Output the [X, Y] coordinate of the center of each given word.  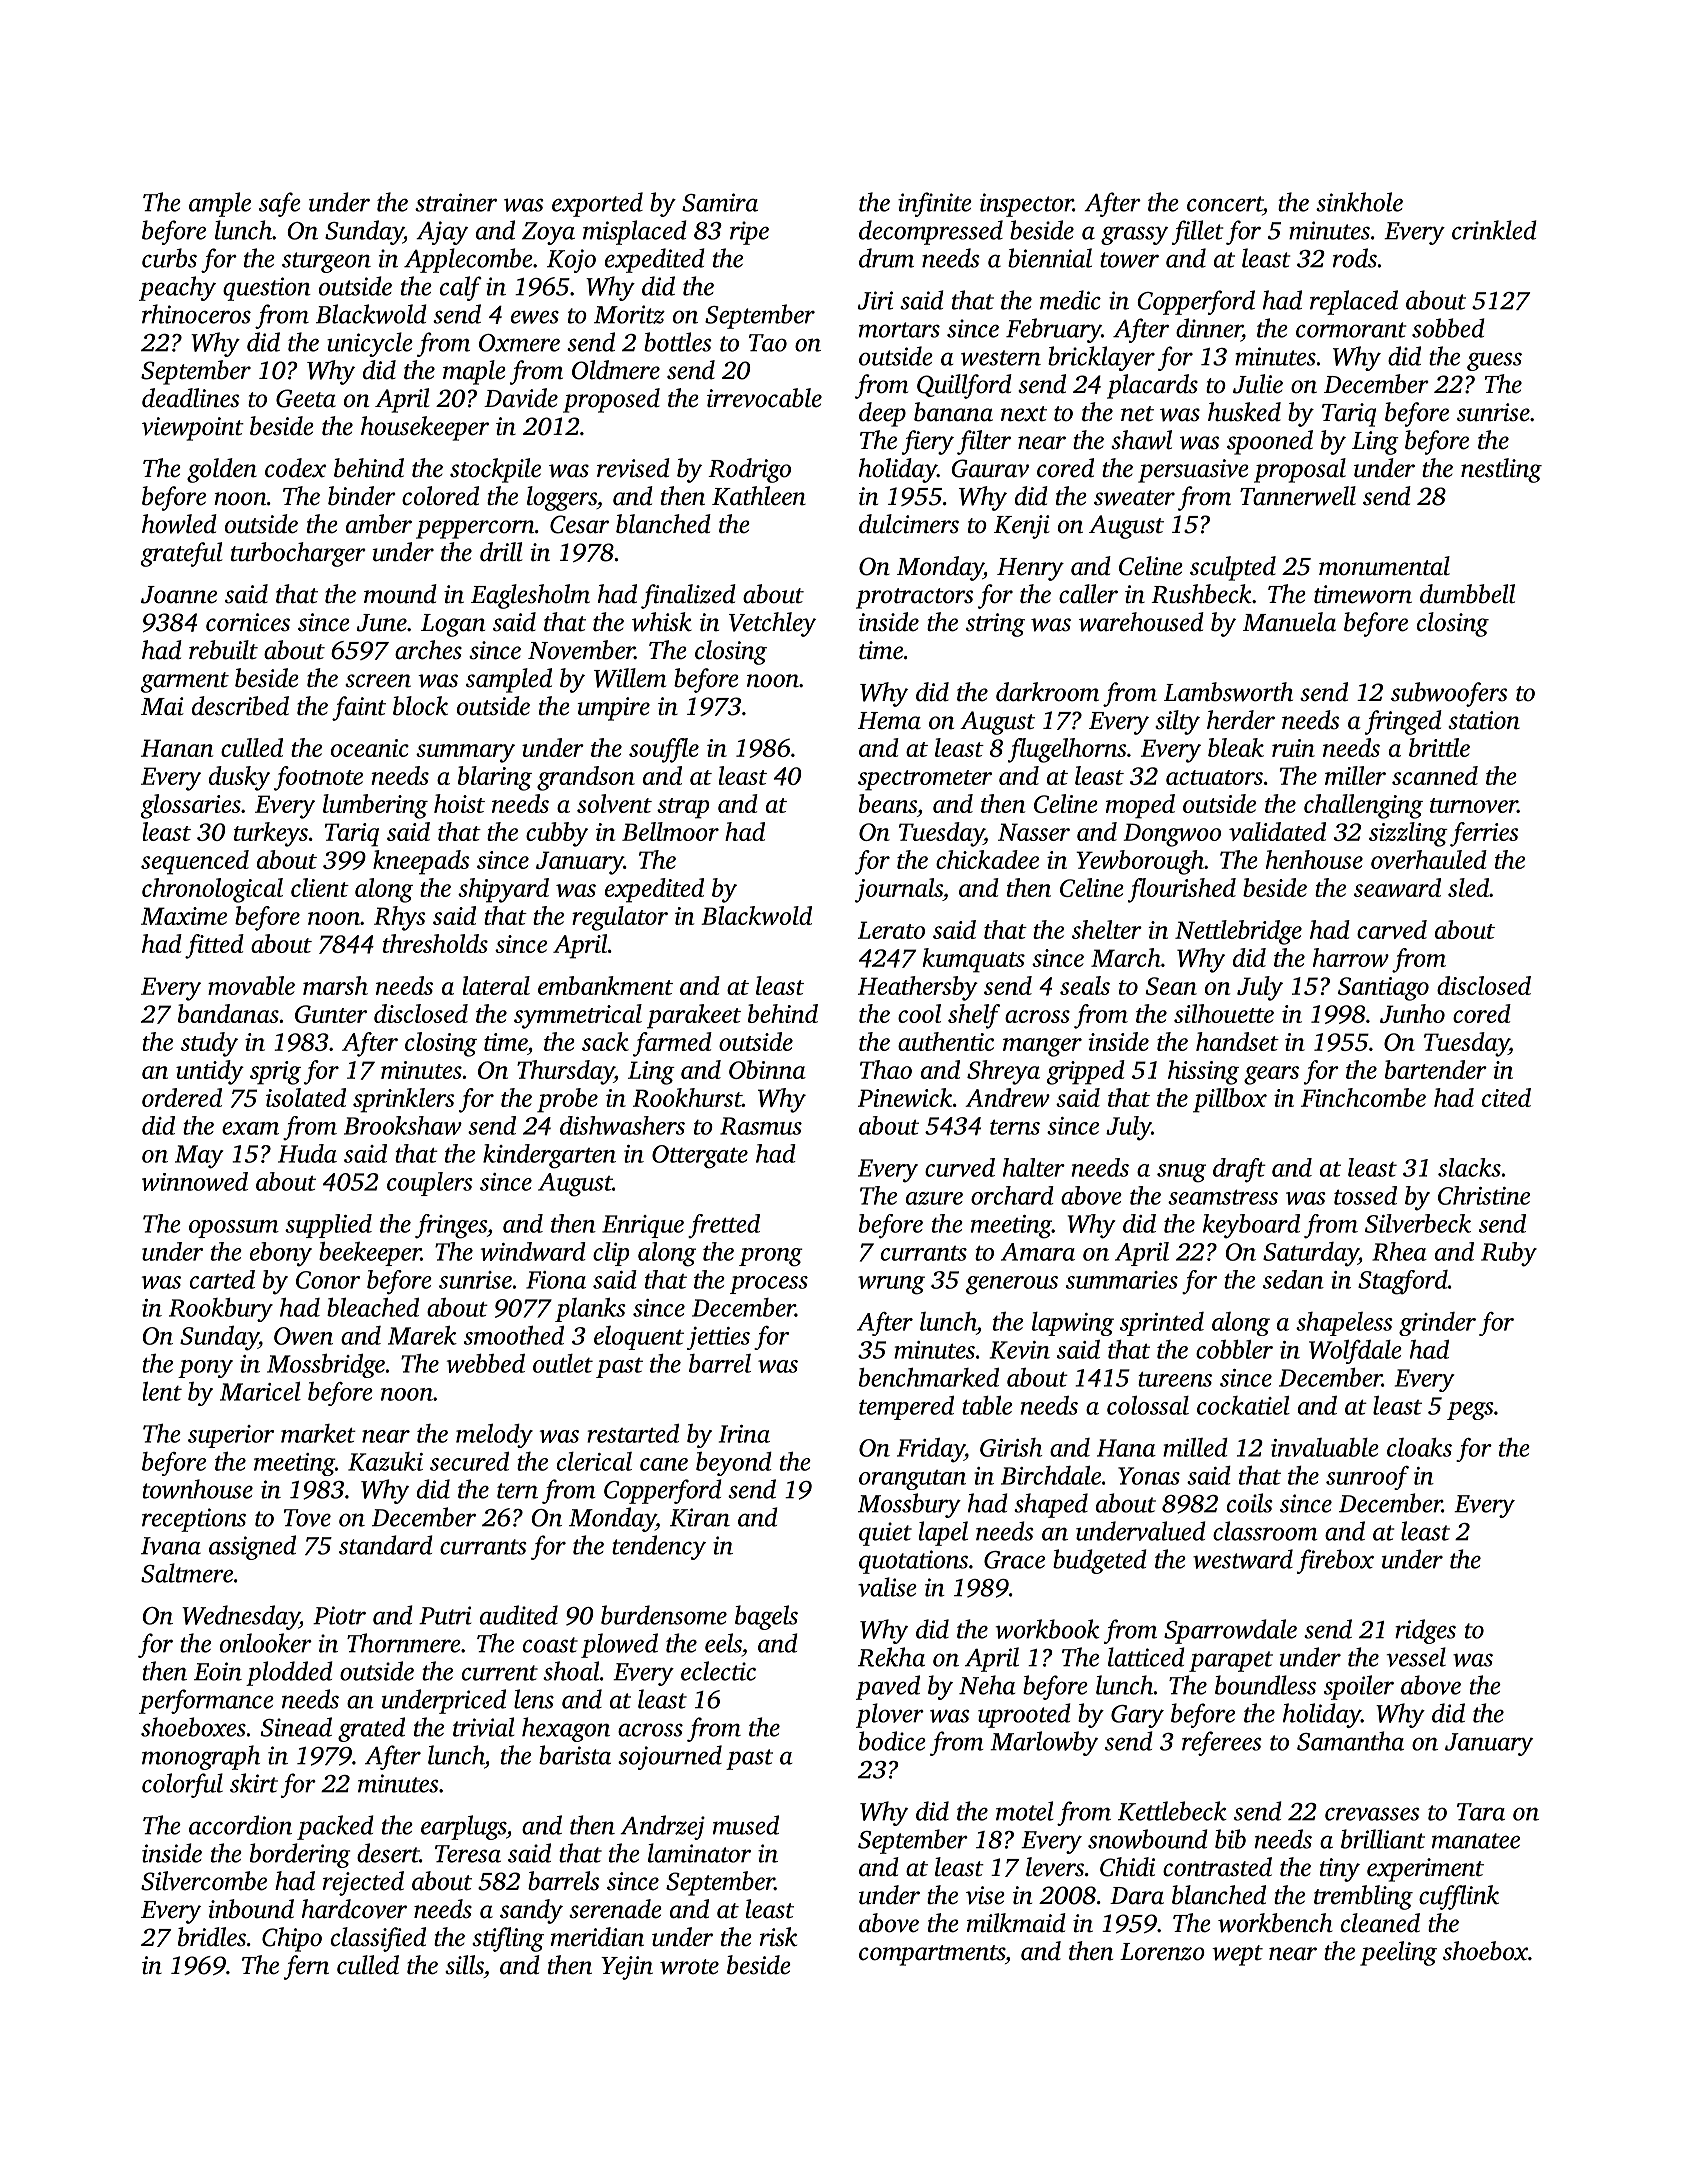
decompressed [931, 232]
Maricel [260, 1391]
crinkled [1494, 230]
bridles [212, 1937]
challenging [1363, 806]
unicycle [370, 344]
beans [888, 803]
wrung [891, 1285]
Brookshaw [403, 1125]
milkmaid [1016, 1923]
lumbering [375, 806]
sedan [1293, 1279]
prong [771, 1257]
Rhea [1399, 1251]
